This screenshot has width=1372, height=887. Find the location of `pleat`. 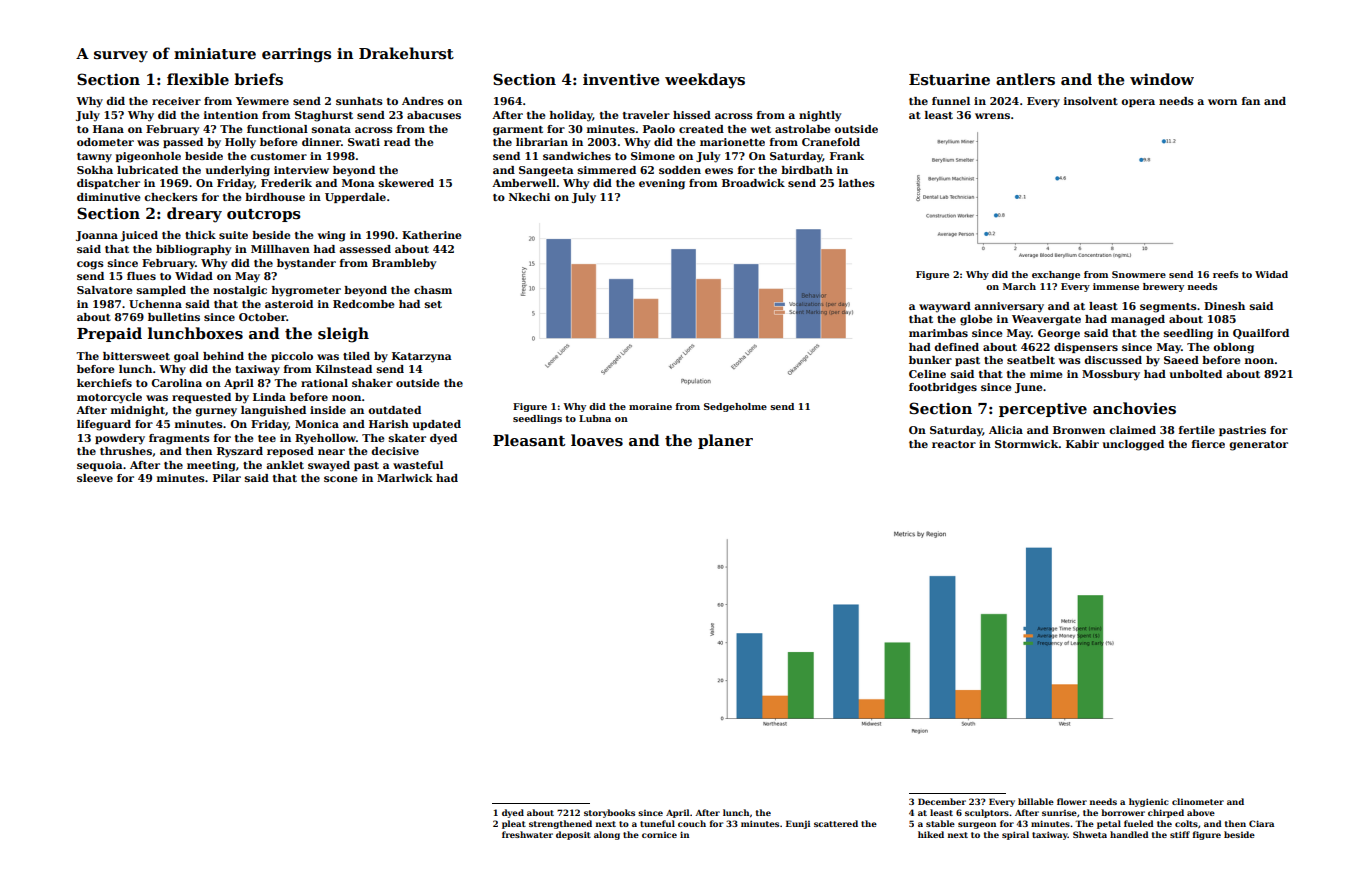

pleat is located at coordinates (514, 824).
